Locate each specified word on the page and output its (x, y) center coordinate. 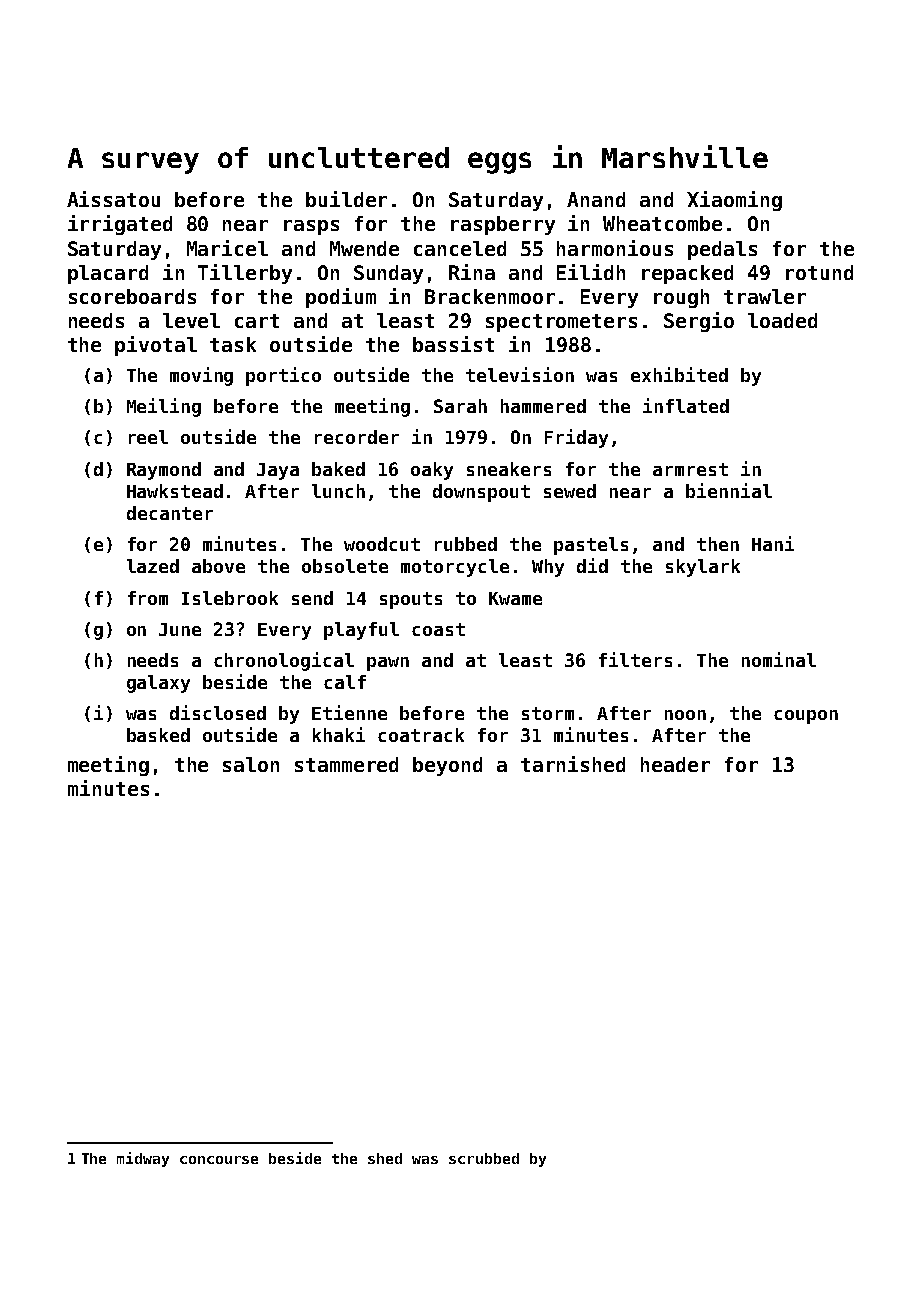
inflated (686, 405)
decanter (170, 513)
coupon (806, 717)
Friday (576, 438)
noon (685, 715)
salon (251, 764)
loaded (782, 320)
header (675, 764)
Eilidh (591, 272)
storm (548, 713)
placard (108, 274)
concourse (219, 1160)
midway (143, 1159)
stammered (346, 764)
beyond (447, 766)
